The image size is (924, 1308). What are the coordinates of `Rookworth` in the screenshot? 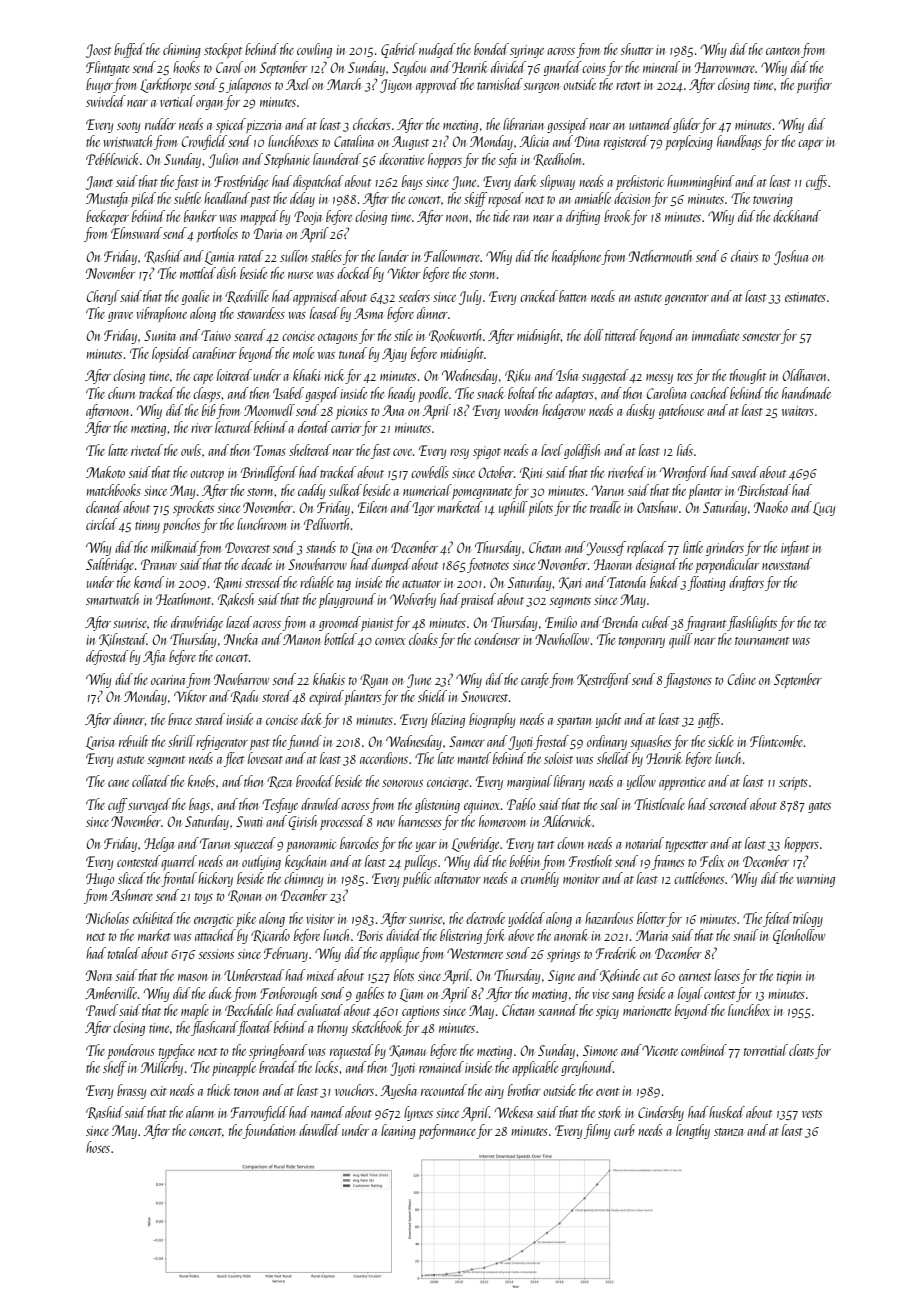 It's located at (455, 335).
